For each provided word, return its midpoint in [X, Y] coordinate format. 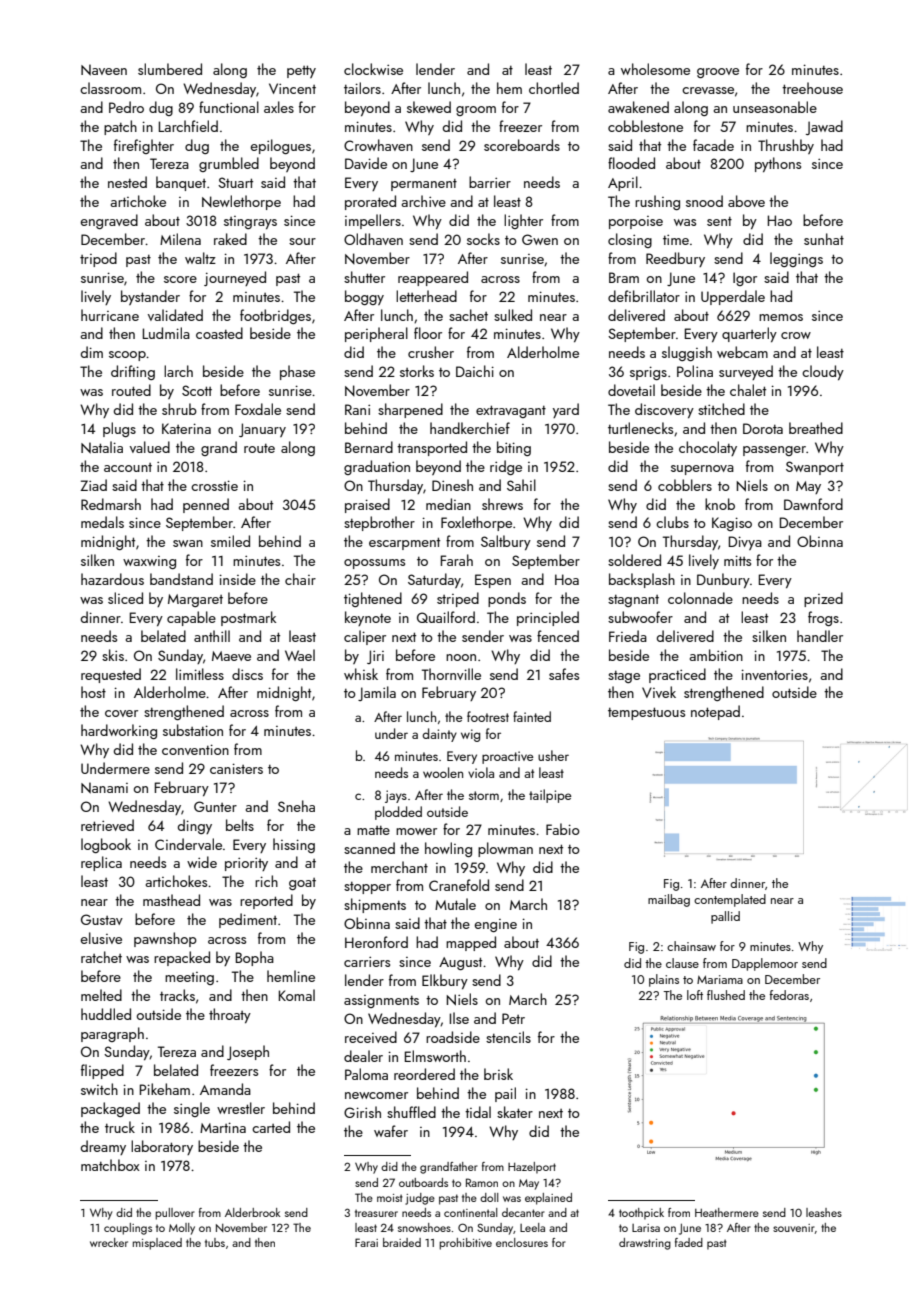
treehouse [812, 88]
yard [566, 410]
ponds [507, 599]
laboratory [162, 1147]
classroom [110, 88]
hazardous [112, 579]
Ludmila [166, 333]
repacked [182, 958]
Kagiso [732, 524]
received [371, 1037]
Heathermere [727, 1212]
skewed [429, 107]
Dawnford [813, 504]
